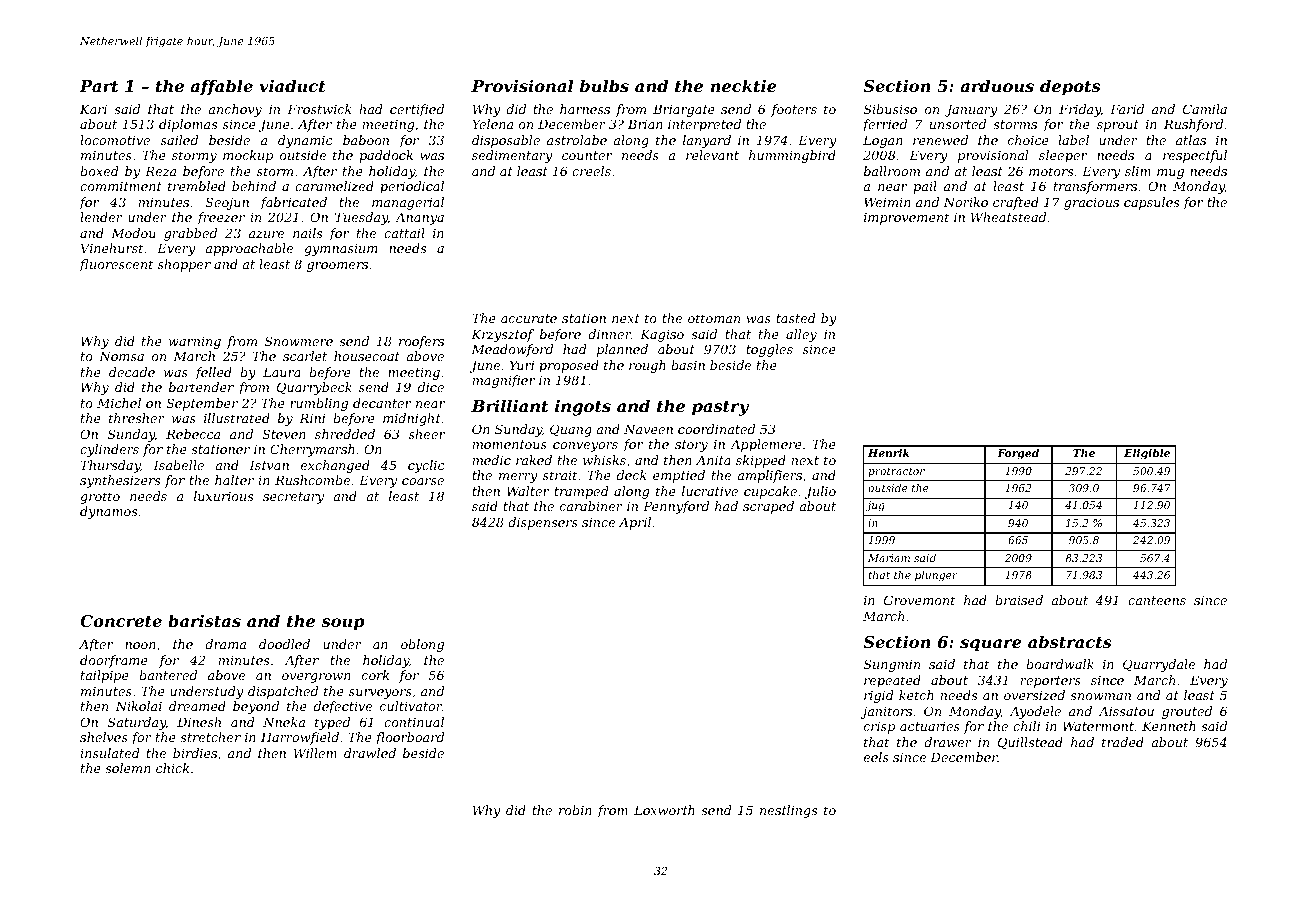 Image resolution: width=1308 pixels, height=924 pixels. What do you see at coordinates (172, 768) in the image?
I see `chick` at bounding box center [172, 768].
